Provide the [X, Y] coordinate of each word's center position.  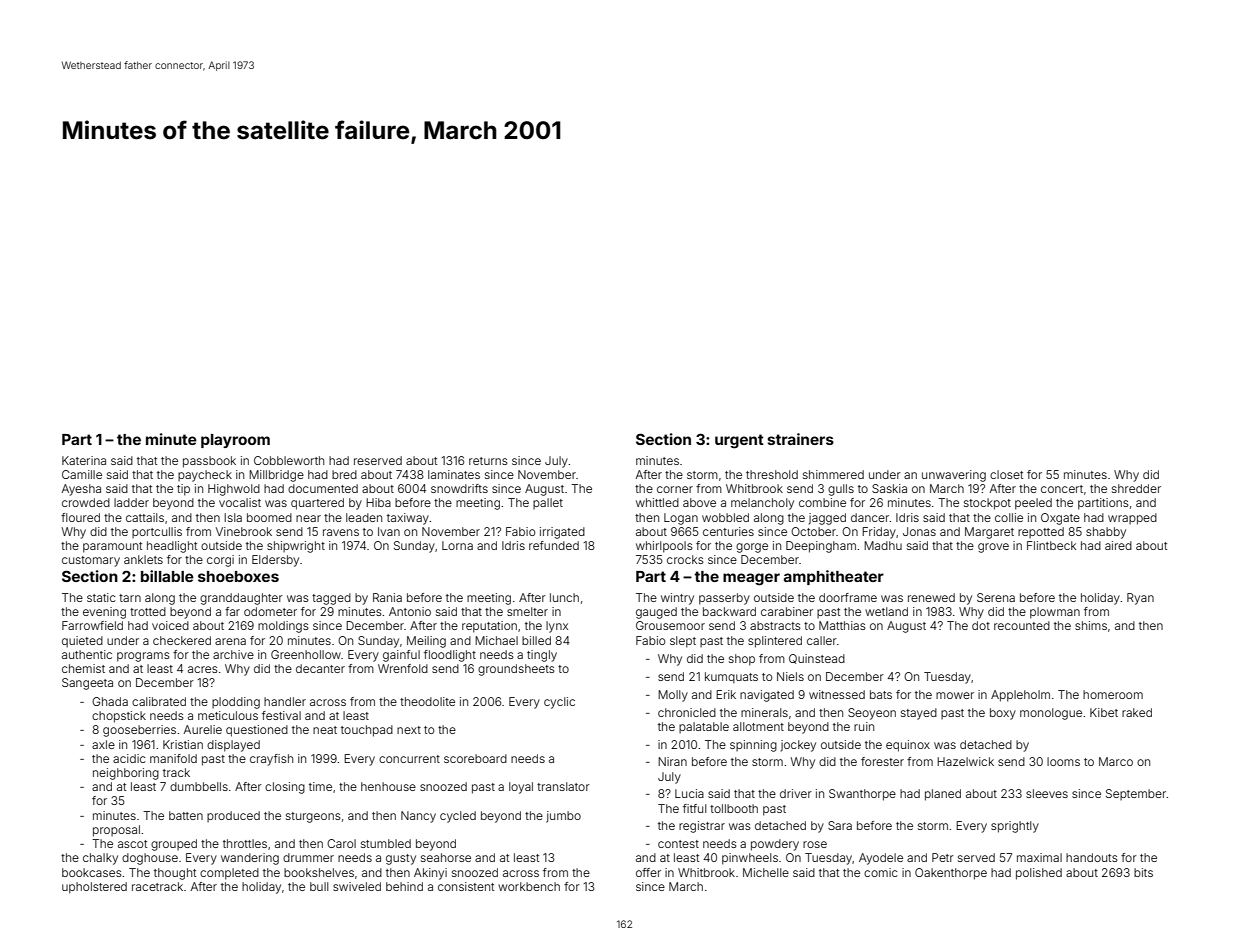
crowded [86, 502]
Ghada [110, 701]
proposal [116, 831]
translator [563, 786]
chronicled [687, 712]
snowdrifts [459, 488]
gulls [841, 490]
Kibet [1104, 712]
